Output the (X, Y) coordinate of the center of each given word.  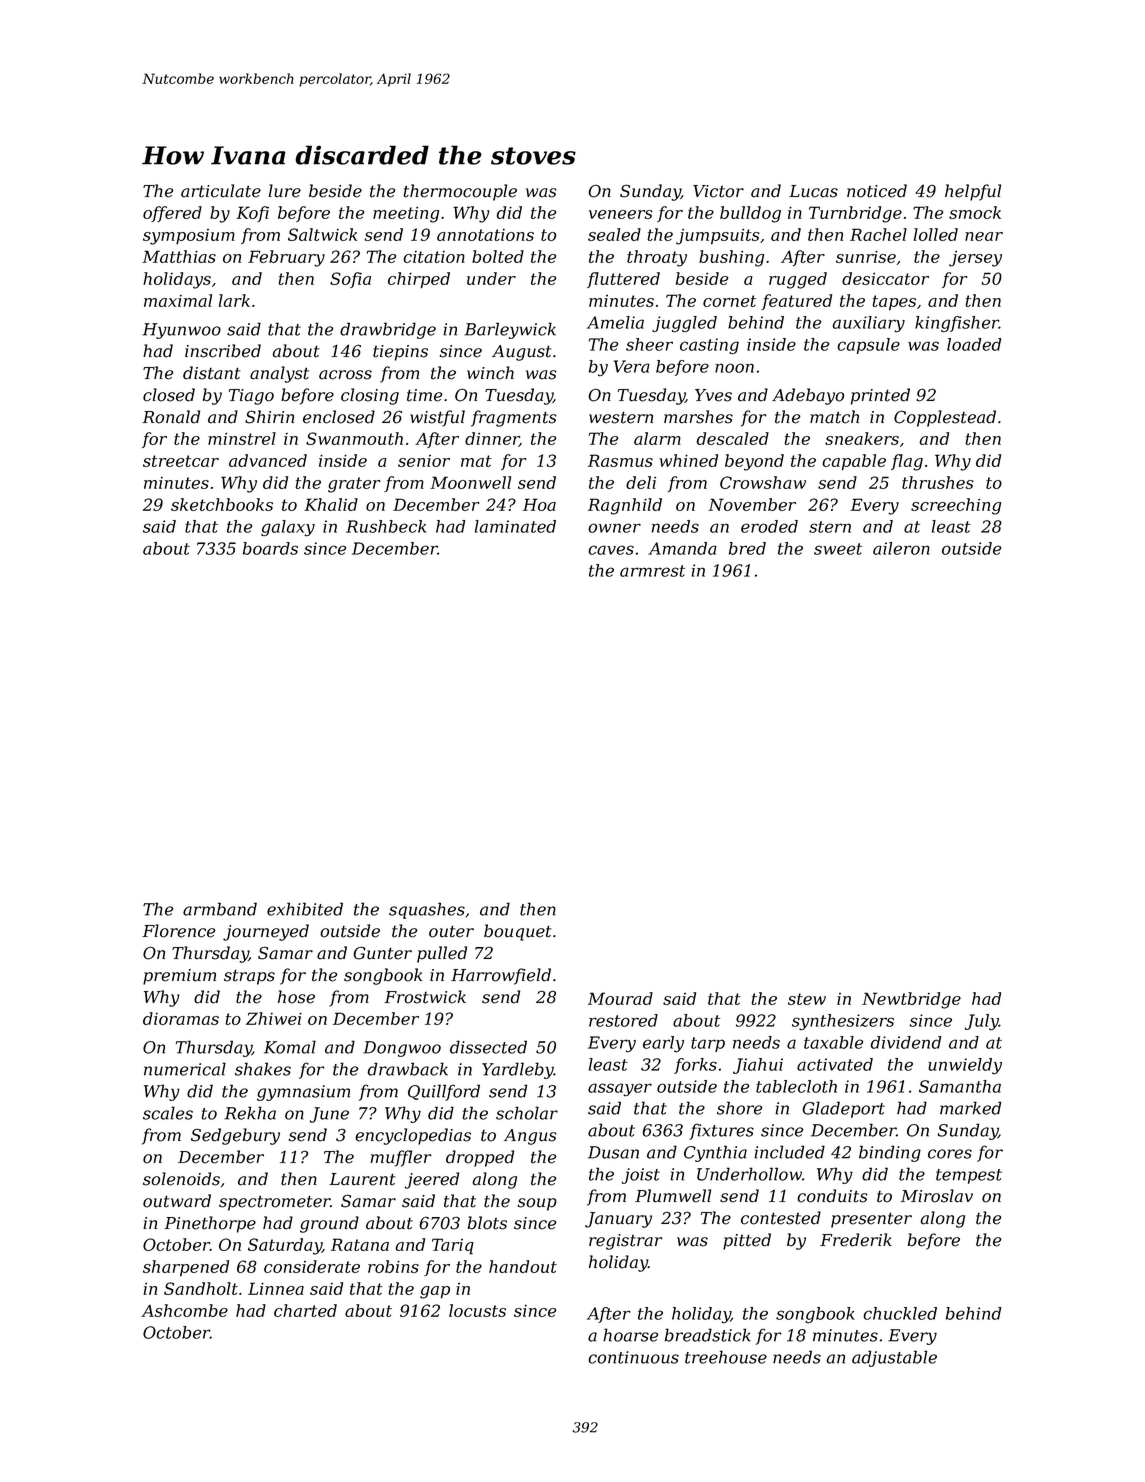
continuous (633, 1357)
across (345, 375)
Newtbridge (911, 1000)
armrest (652, 571)
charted (305, 1310)
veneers (620, 214)
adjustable (894, 1358)
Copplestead (945, 418)
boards (270, 548)
